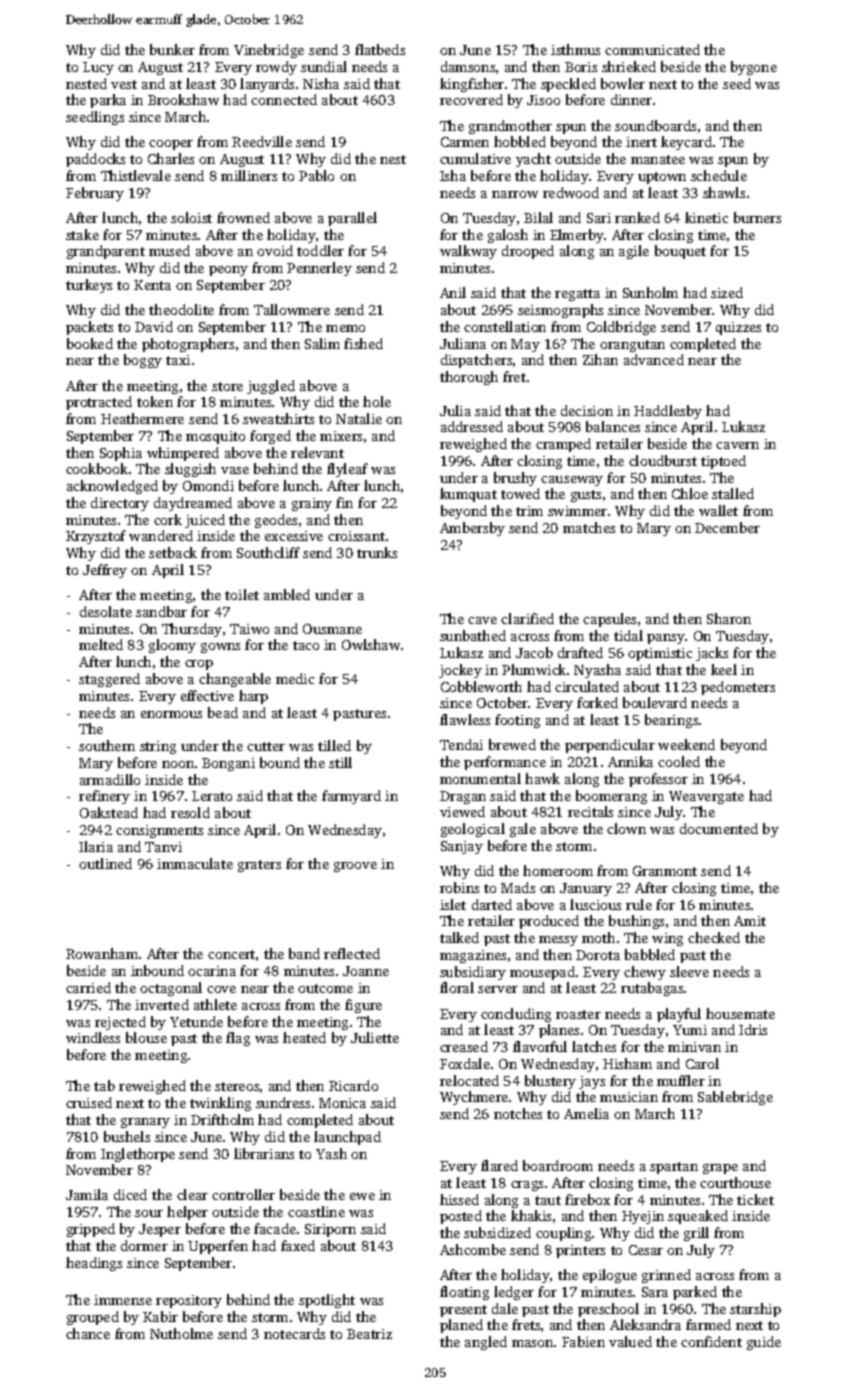  I want to click on drafted, so click(580, 652).
